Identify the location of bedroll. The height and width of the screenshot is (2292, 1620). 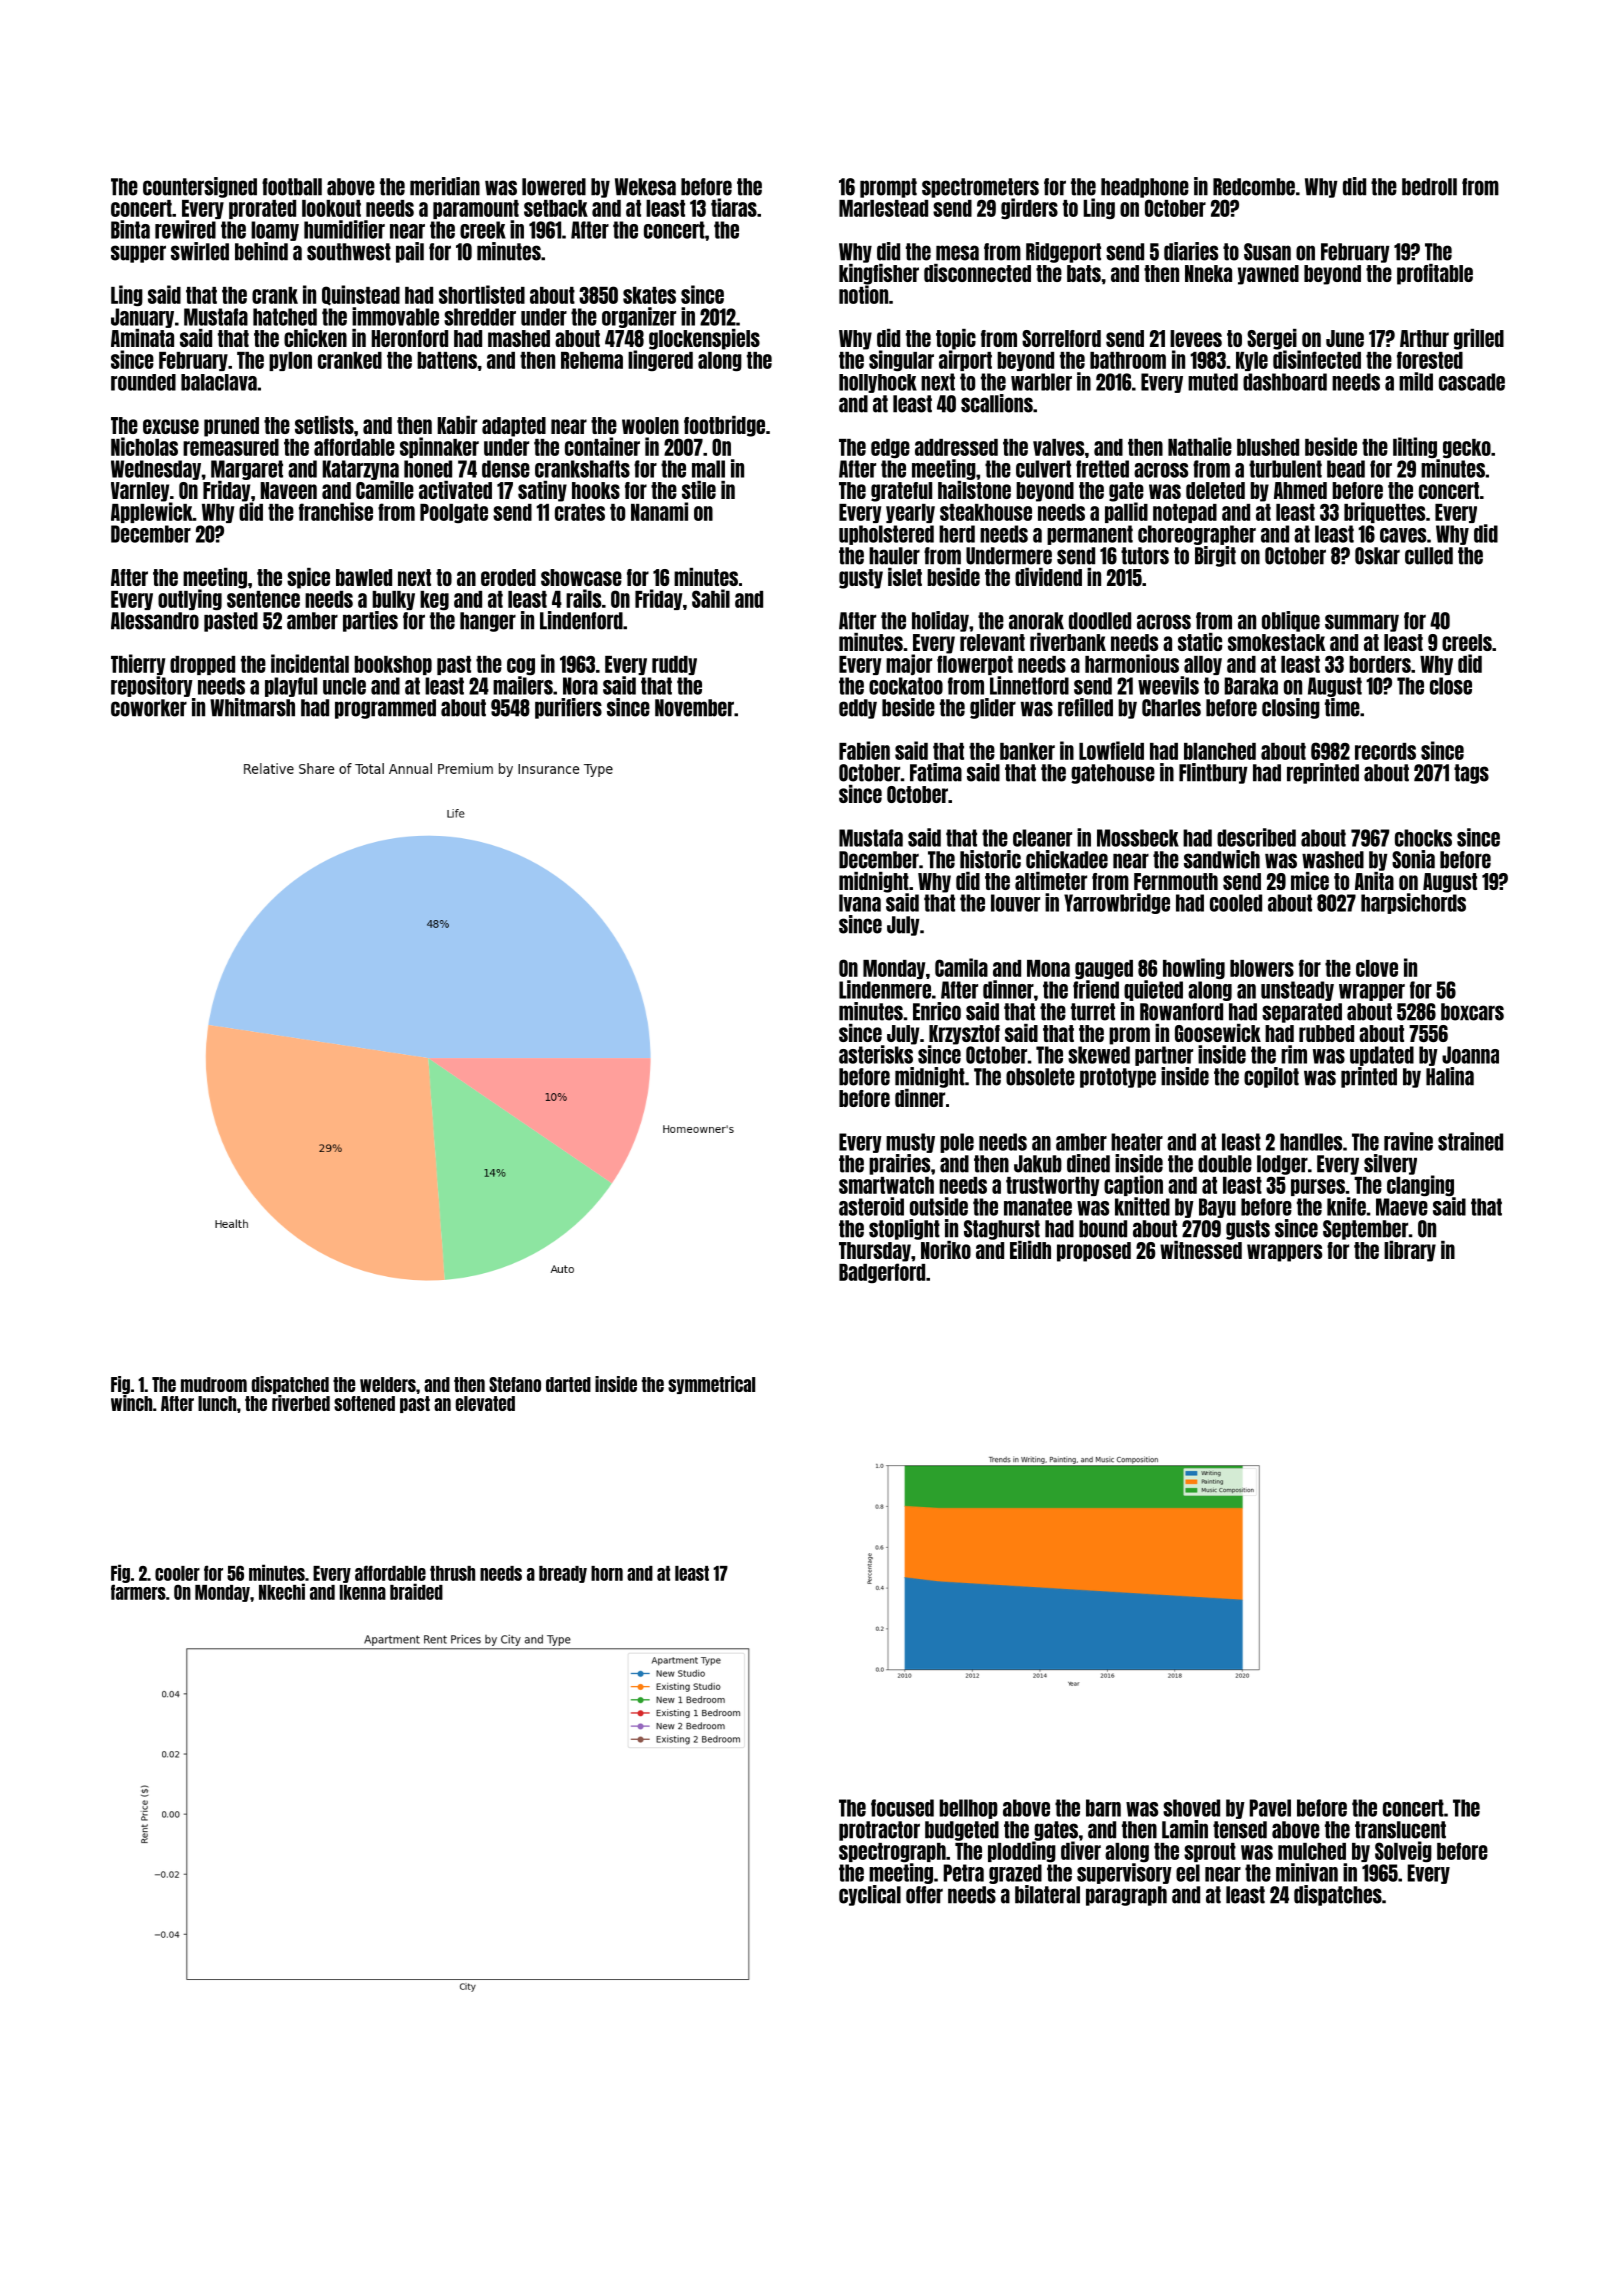
(1429, 187).
